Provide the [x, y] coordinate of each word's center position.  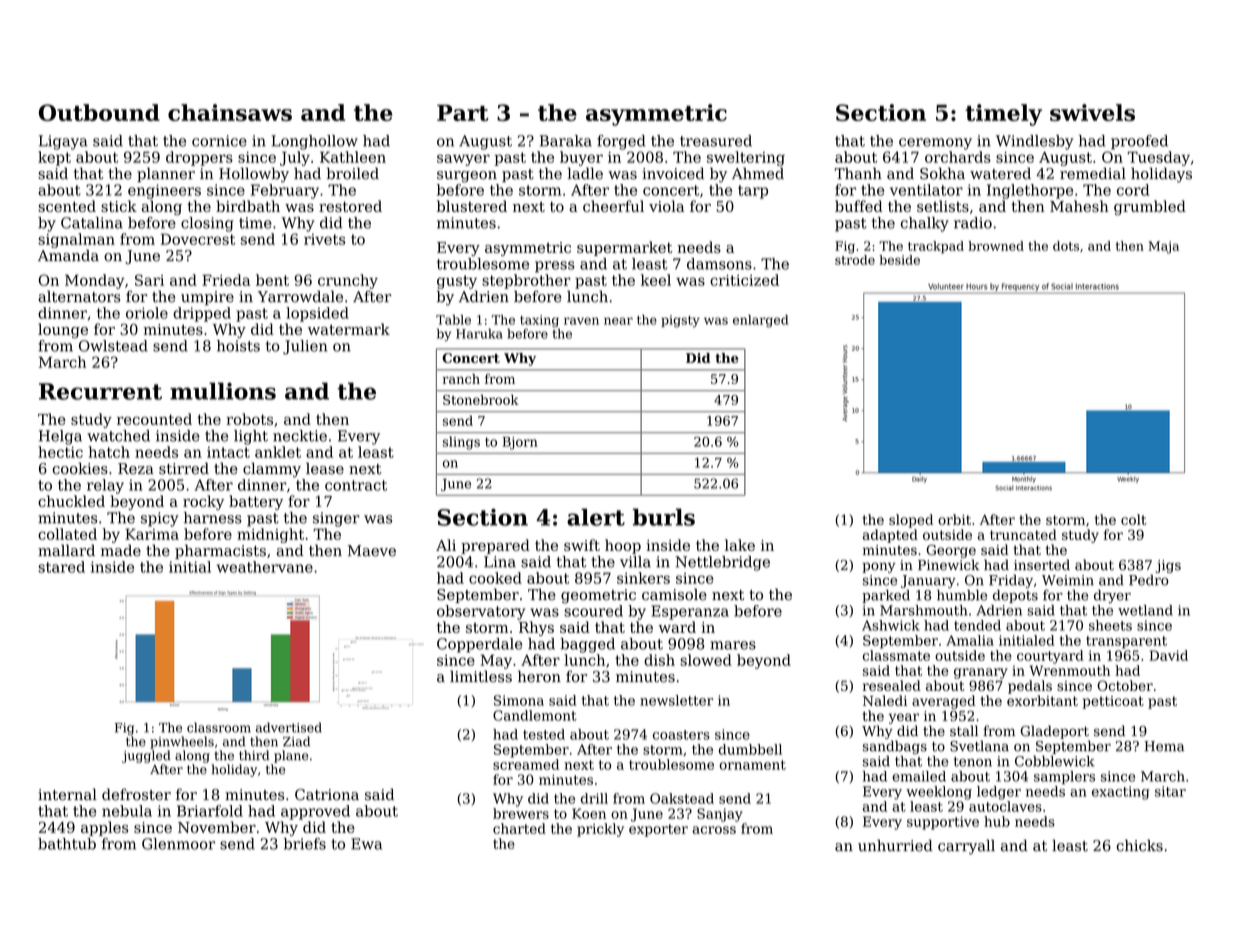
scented [67, 206]
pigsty [680, 321]
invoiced [673, 173]
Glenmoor [178, 844]
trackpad [936, 247]
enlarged [760, 321]
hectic [60, 452]
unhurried [895, 845]
